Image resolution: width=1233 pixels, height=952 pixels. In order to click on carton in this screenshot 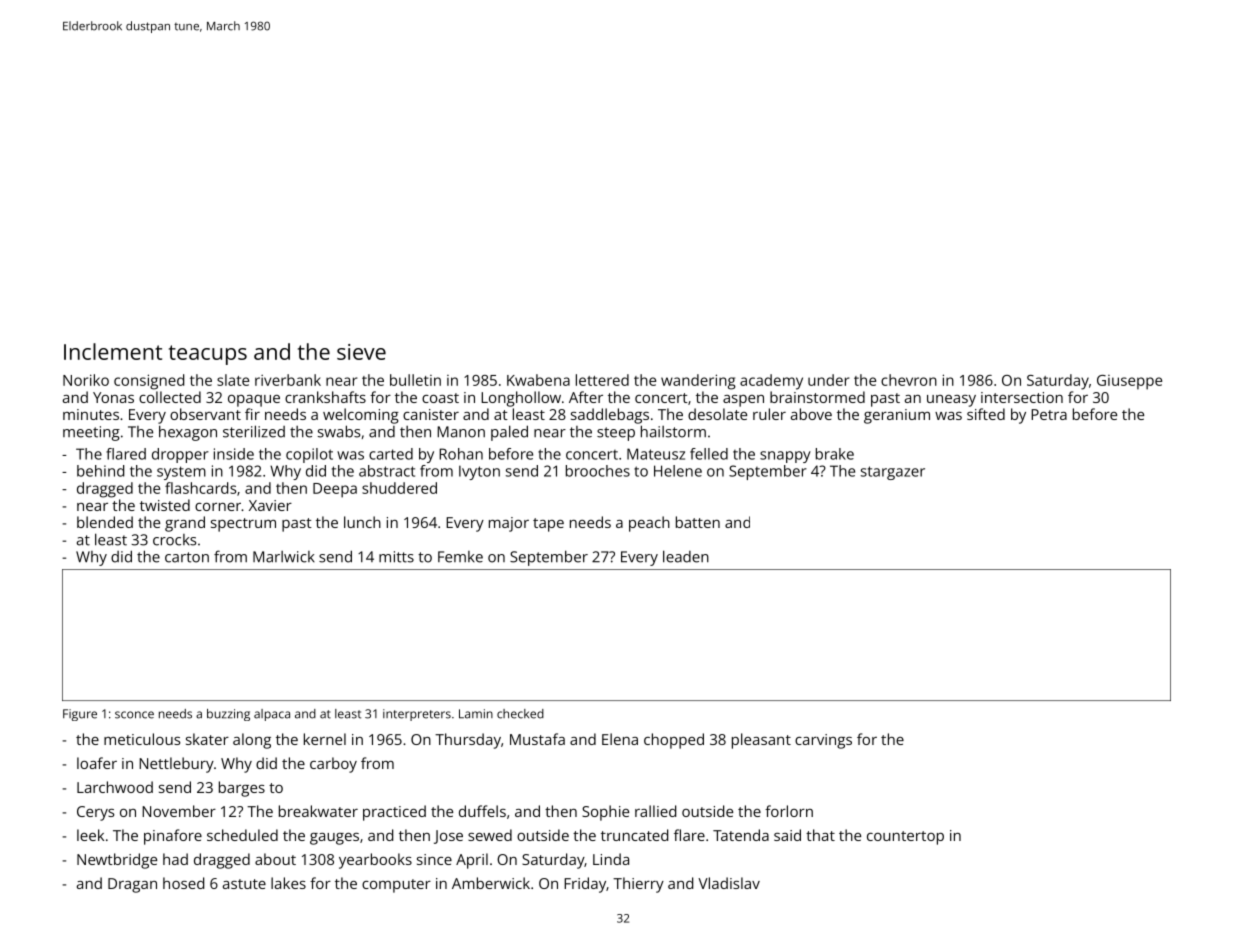, I will do `click(187, 557)`.
